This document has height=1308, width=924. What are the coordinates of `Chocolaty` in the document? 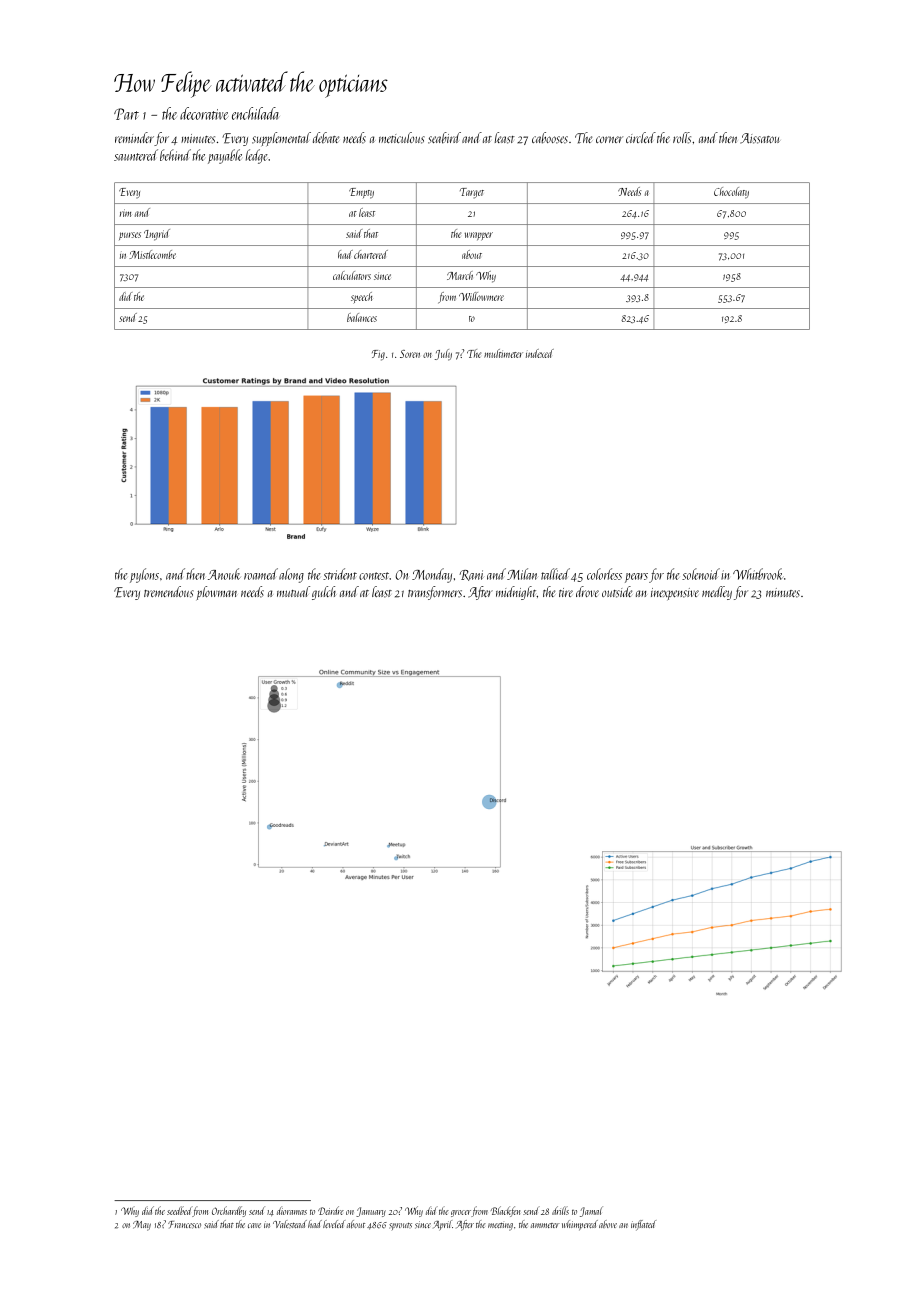 It's located at (731, 193).
